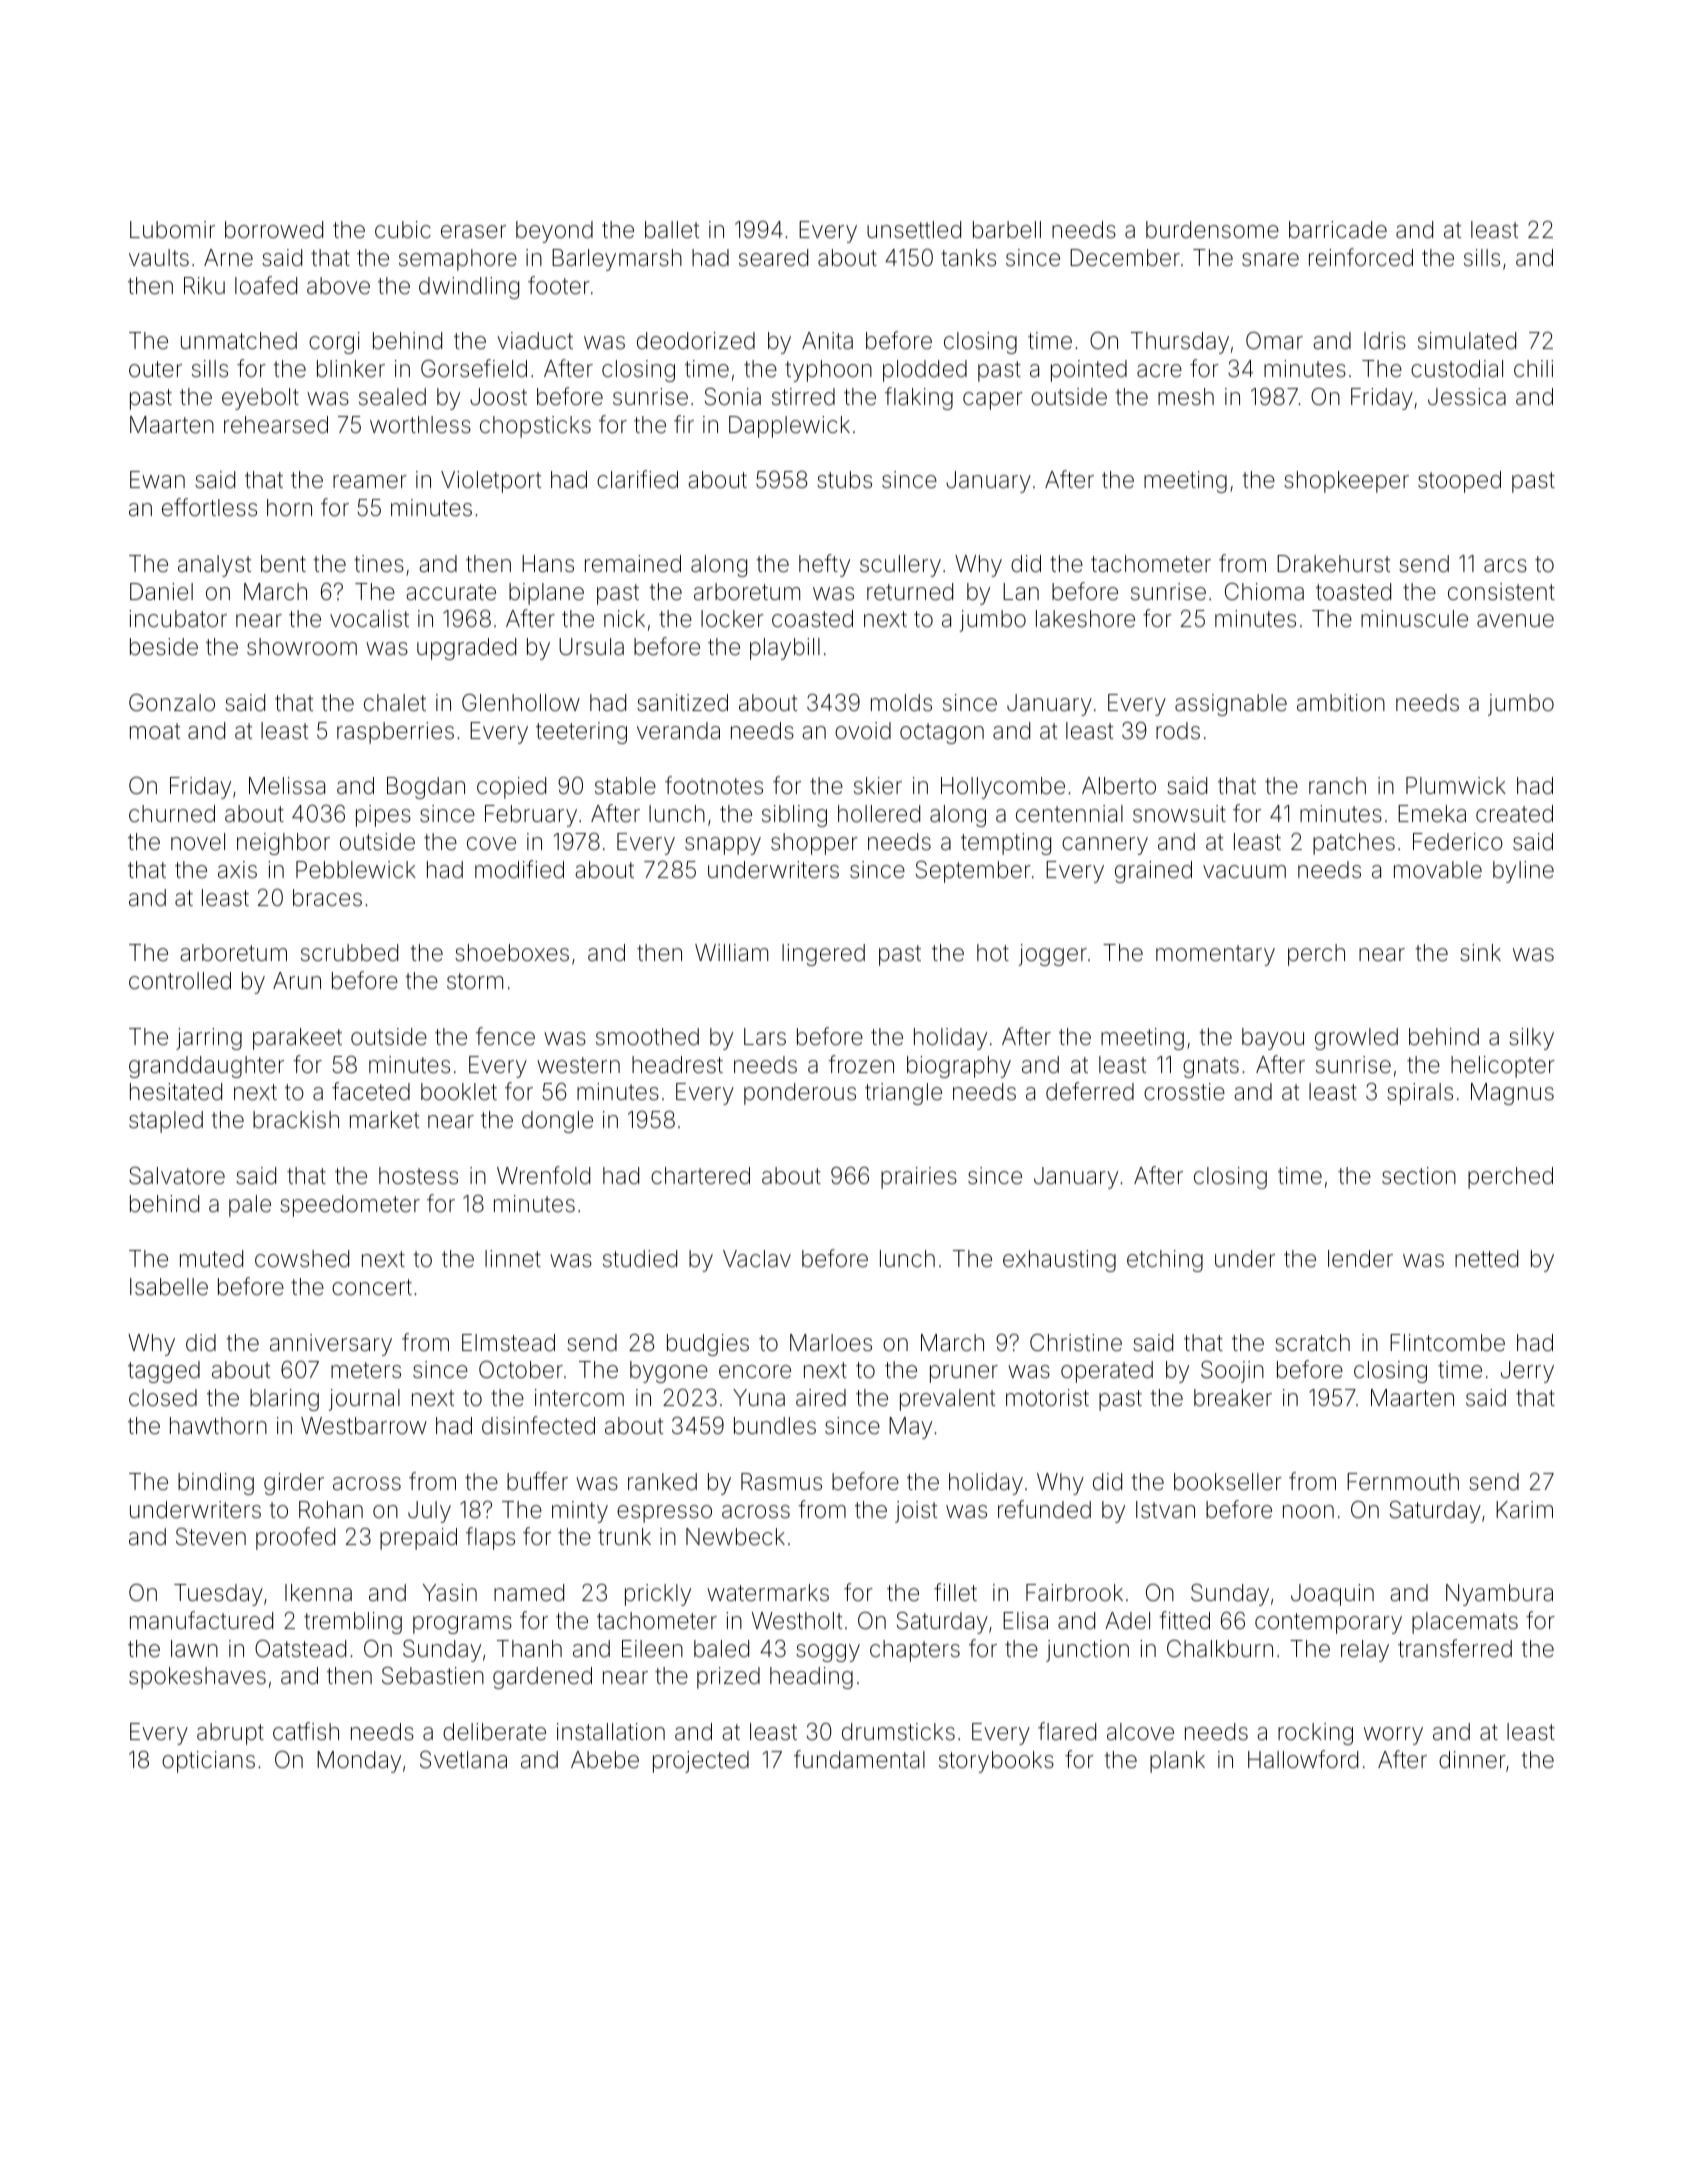  I want to click on triangle, so click(903, 1094).
